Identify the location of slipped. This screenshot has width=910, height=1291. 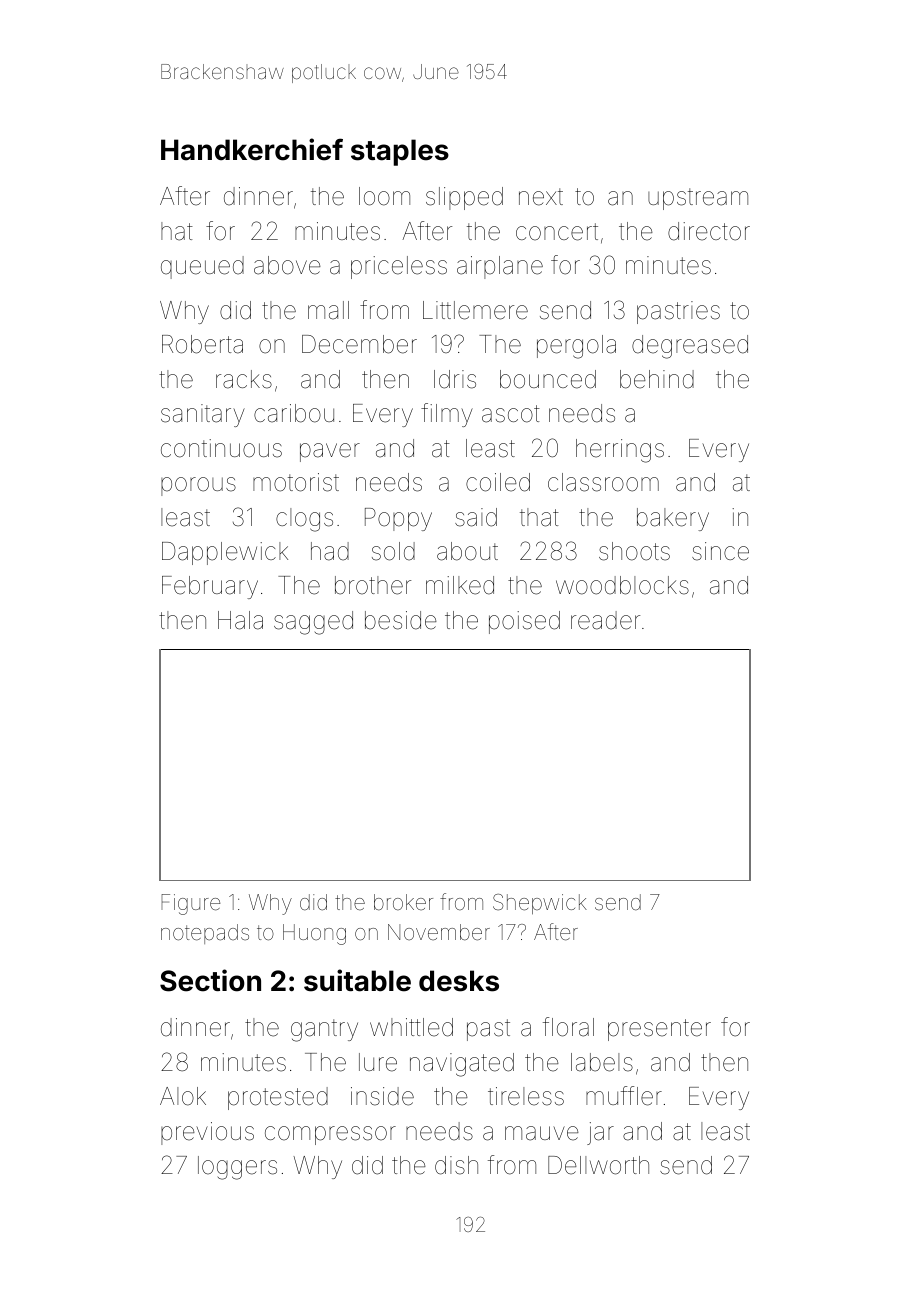
(464, 198).
